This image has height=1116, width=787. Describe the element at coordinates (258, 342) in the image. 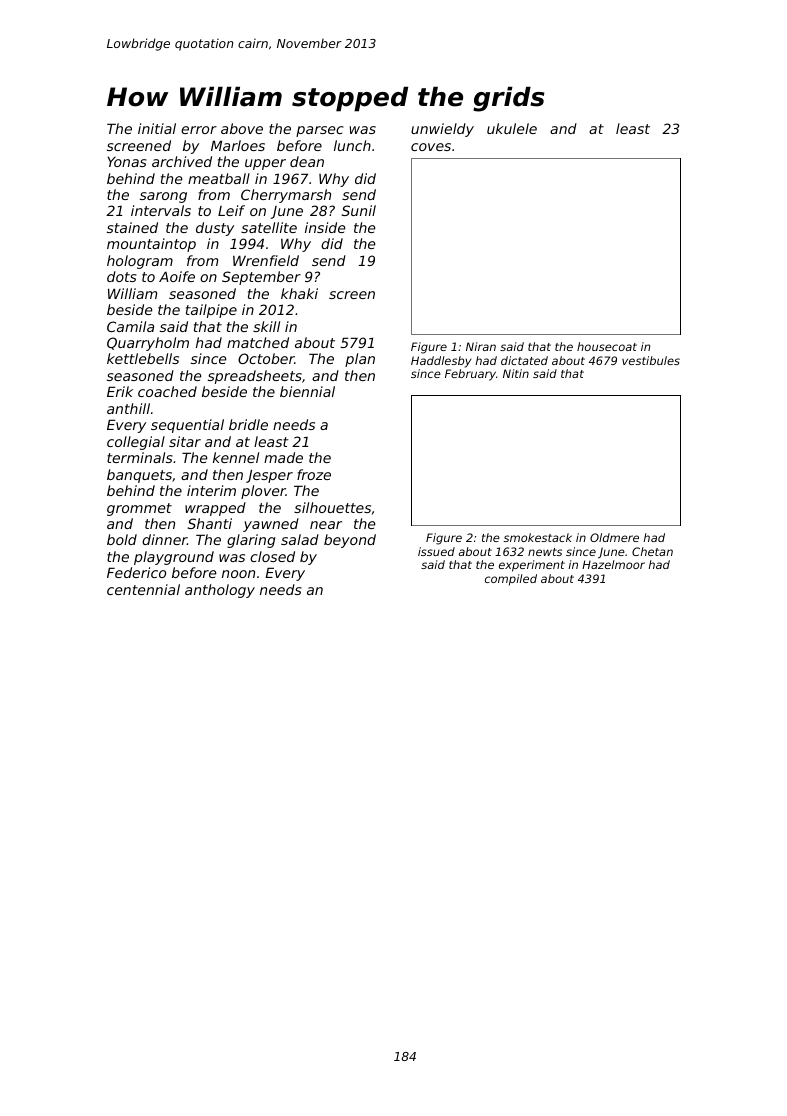

I see `matched` at that location.
